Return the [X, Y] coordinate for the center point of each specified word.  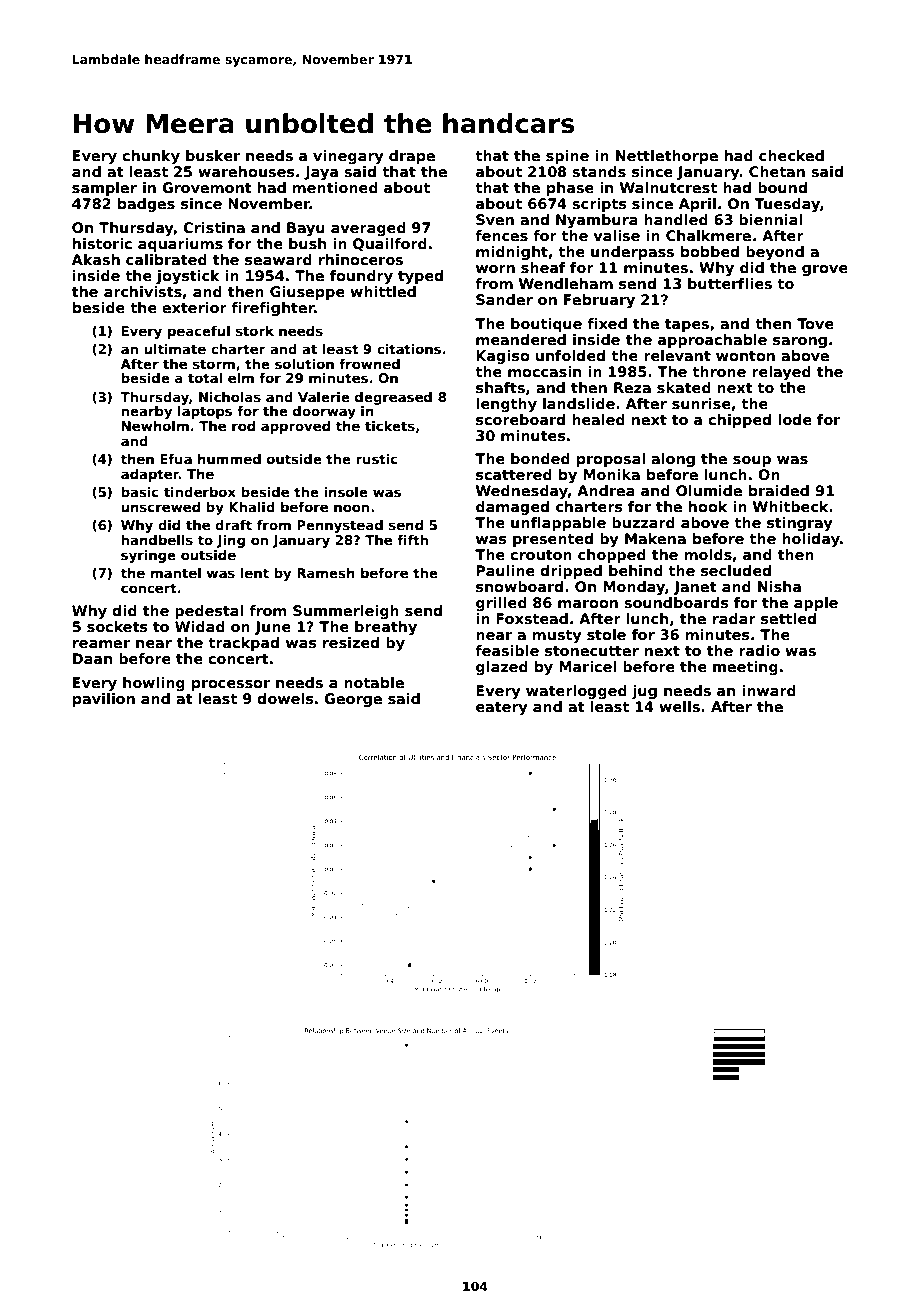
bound [782, 187]
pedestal [209, 612]
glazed [502, 668]
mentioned [335, 187]
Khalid [252, 507]
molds [708, 554]
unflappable [558, 524]
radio [759, 650]
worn [495, 269]
